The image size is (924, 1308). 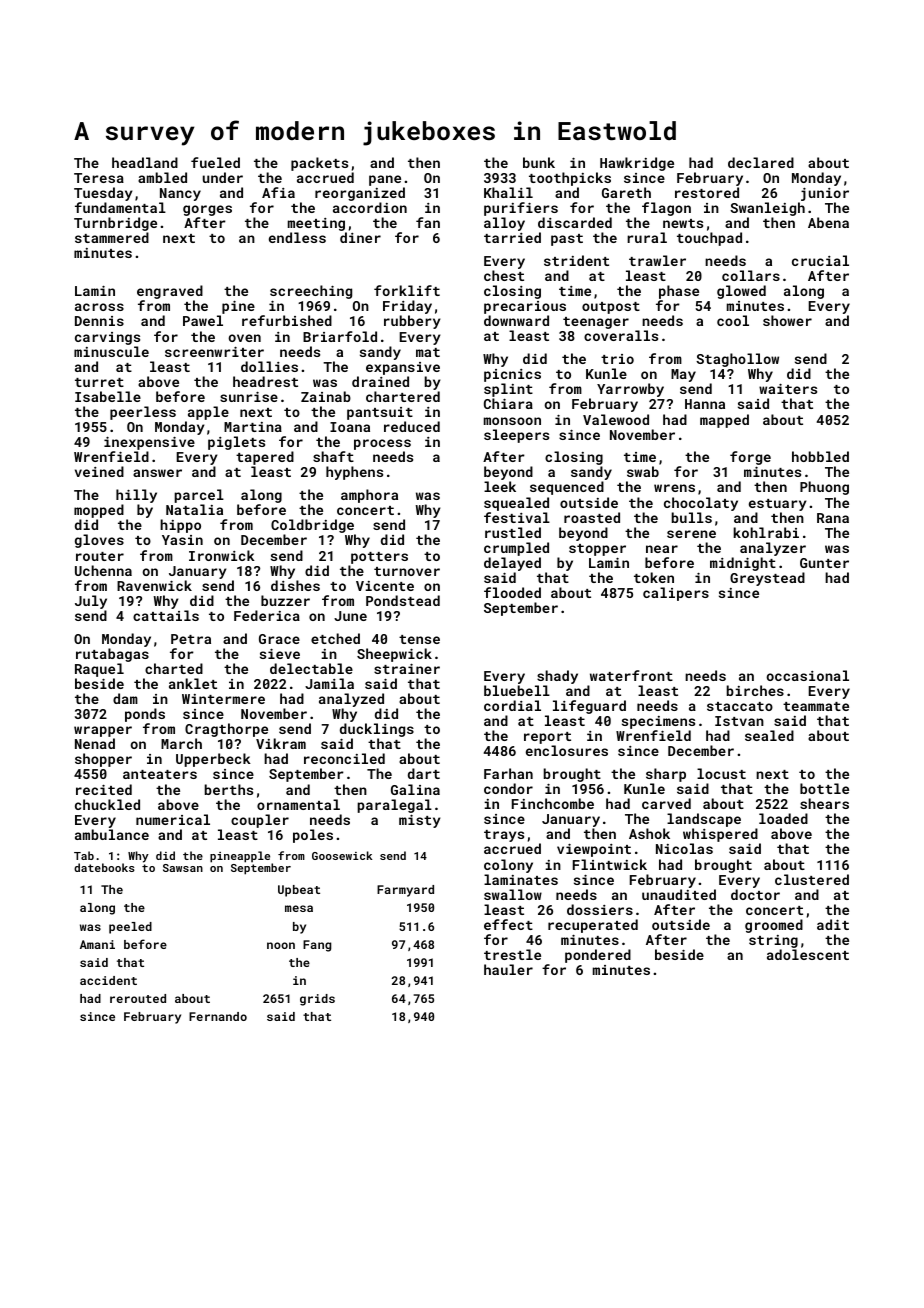 I want to click on misty, so click(x=420, y=821).
